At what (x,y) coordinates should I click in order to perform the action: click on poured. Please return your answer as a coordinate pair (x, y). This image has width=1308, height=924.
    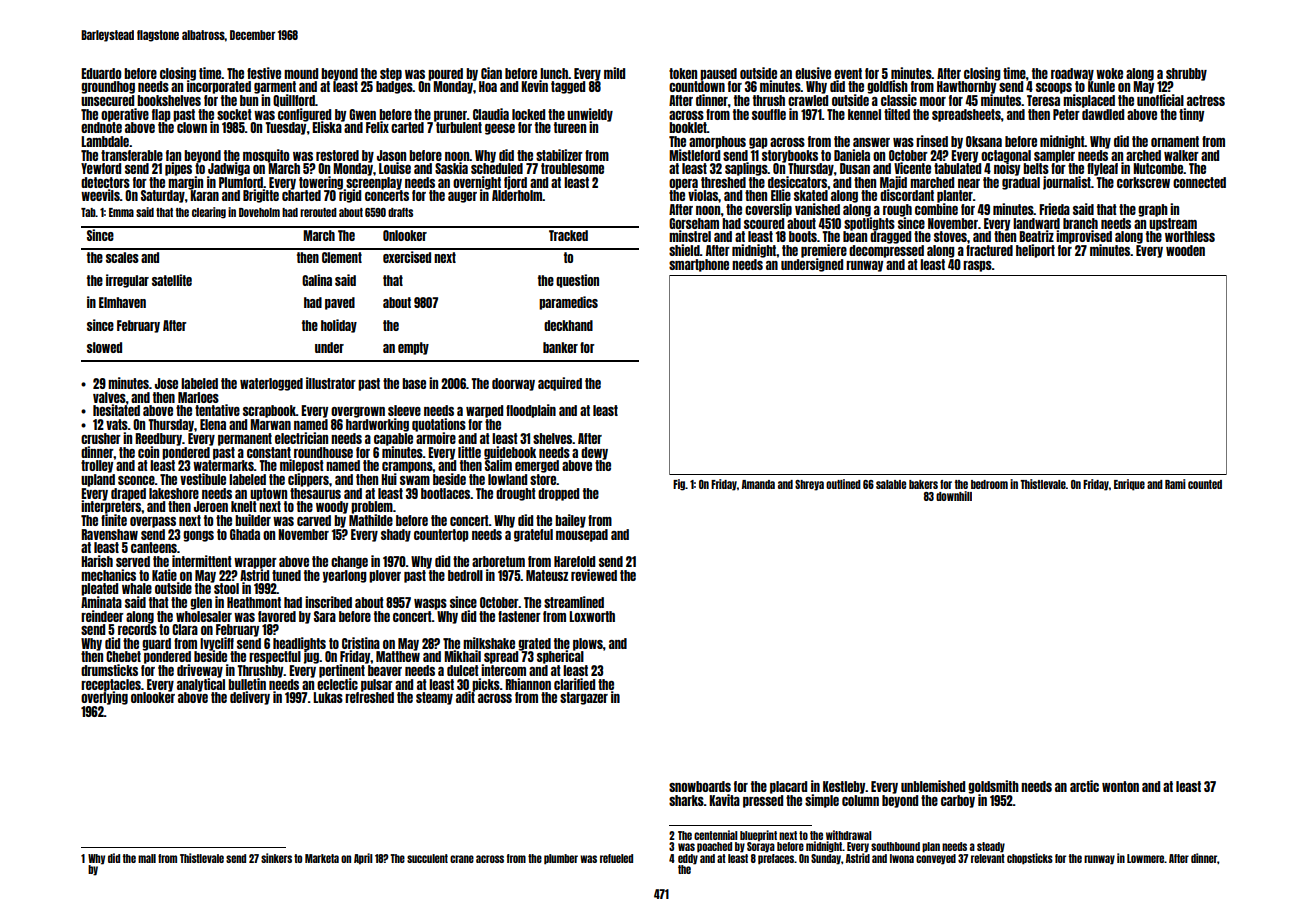
    Looking at the image, I should click on (445, 74).
